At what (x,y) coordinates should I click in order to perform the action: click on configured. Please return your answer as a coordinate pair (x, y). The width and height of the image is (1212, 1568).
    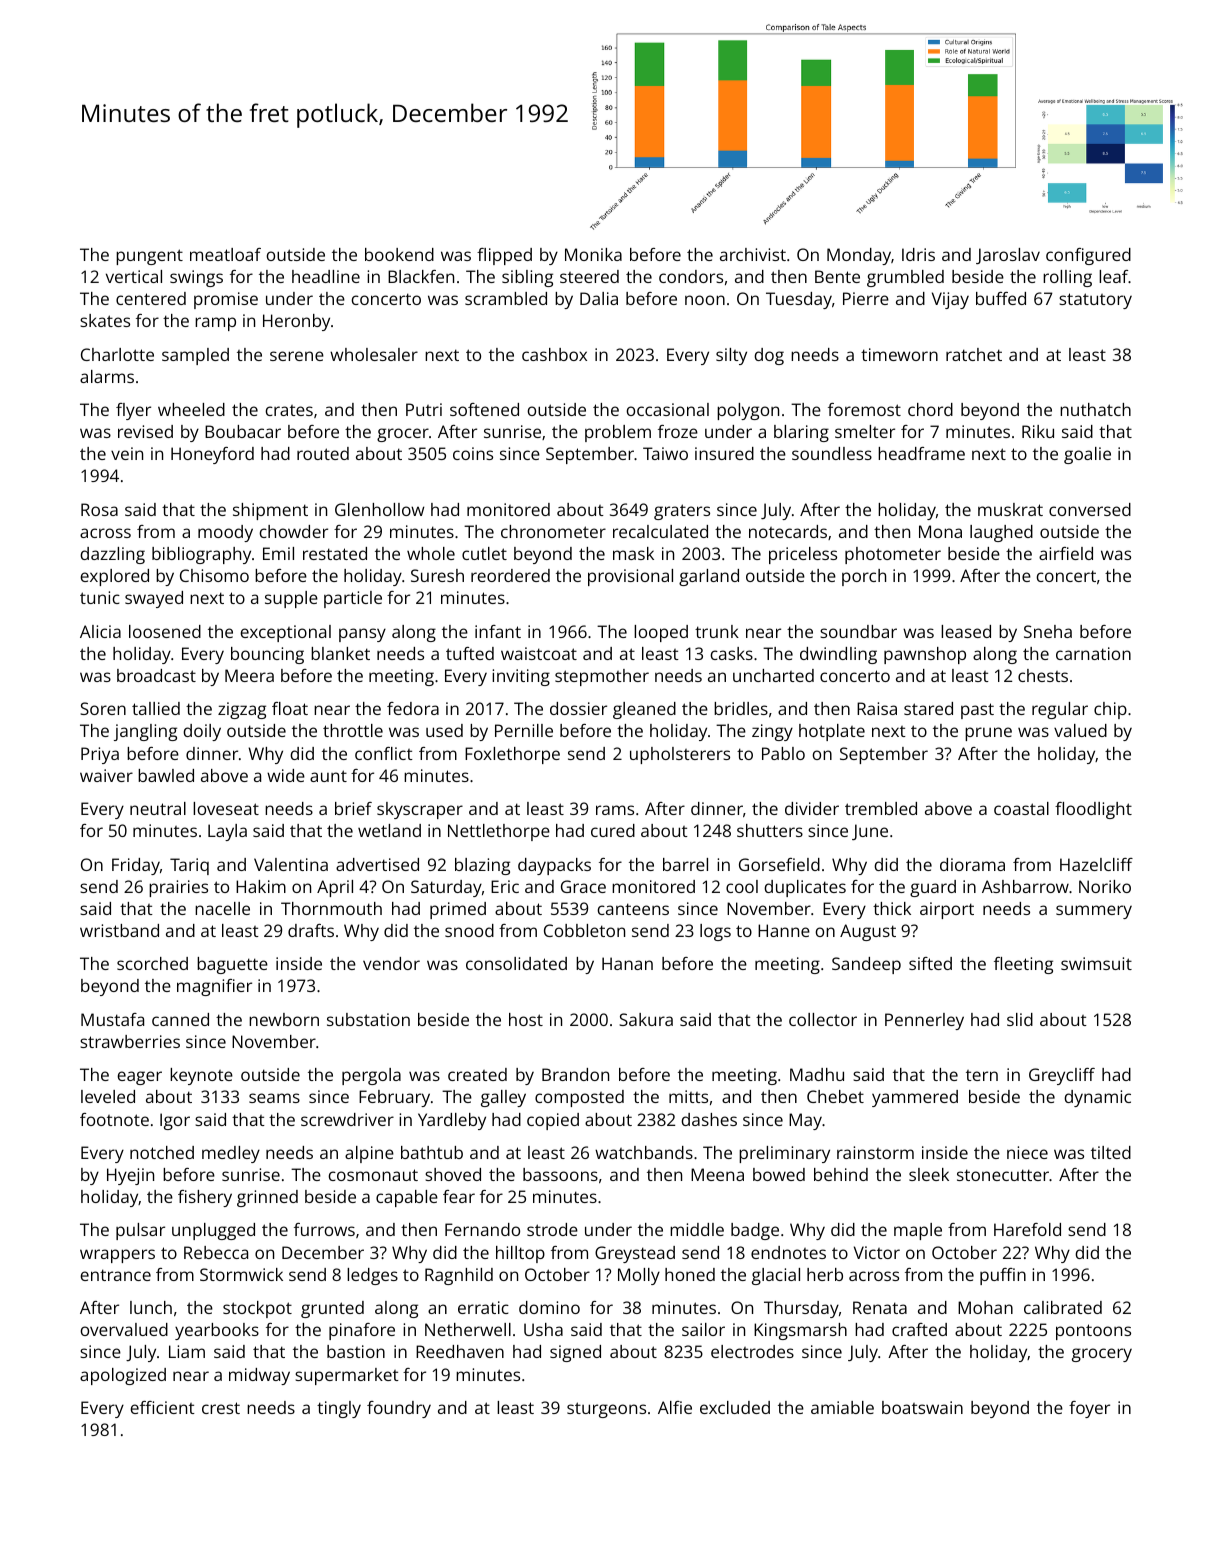
    Looking at the image, I should click on (1088, 256).
